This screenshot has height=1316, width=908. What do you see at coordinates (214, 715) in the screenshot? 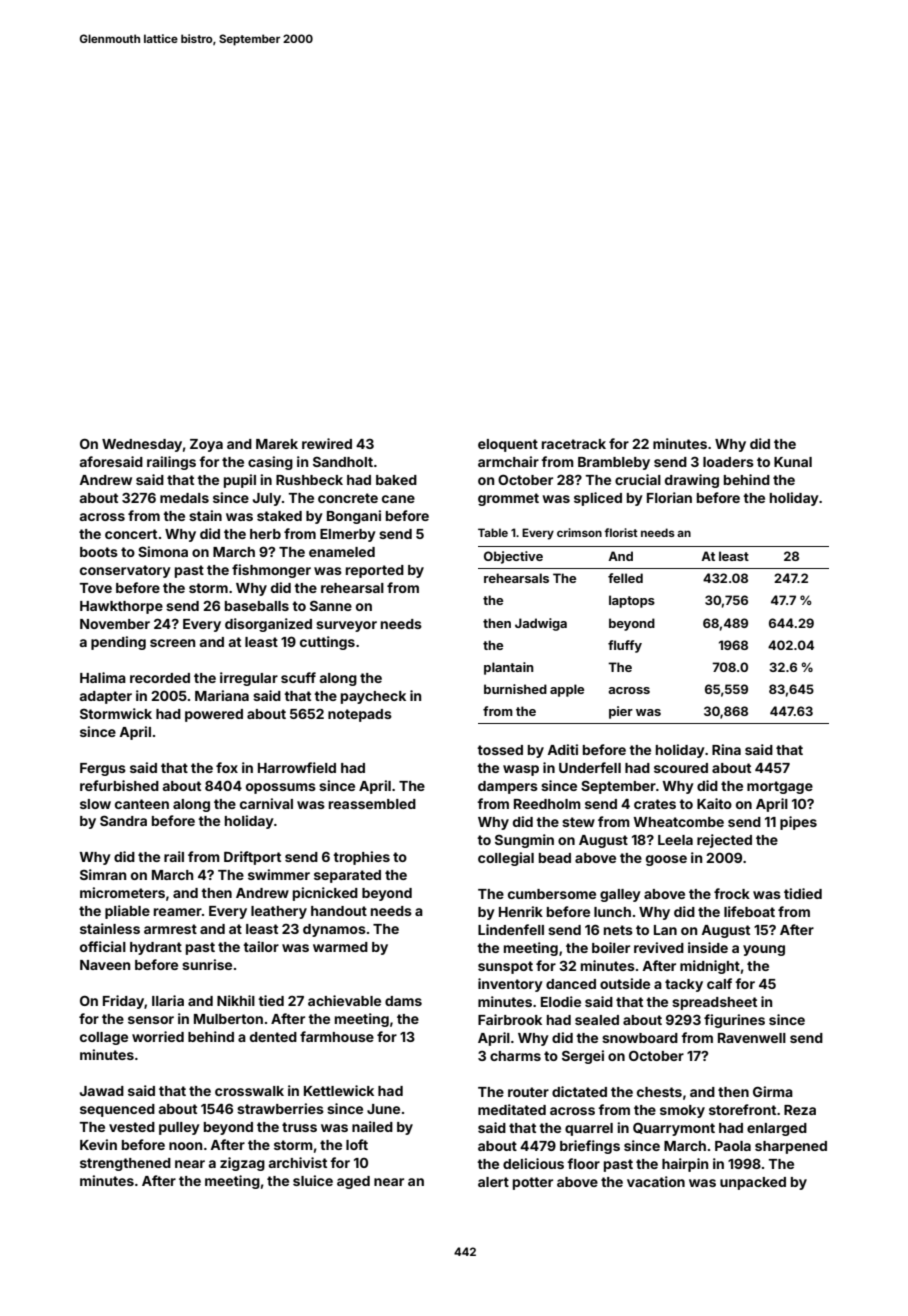
I see `powered` at bounding box center [214, 715].
